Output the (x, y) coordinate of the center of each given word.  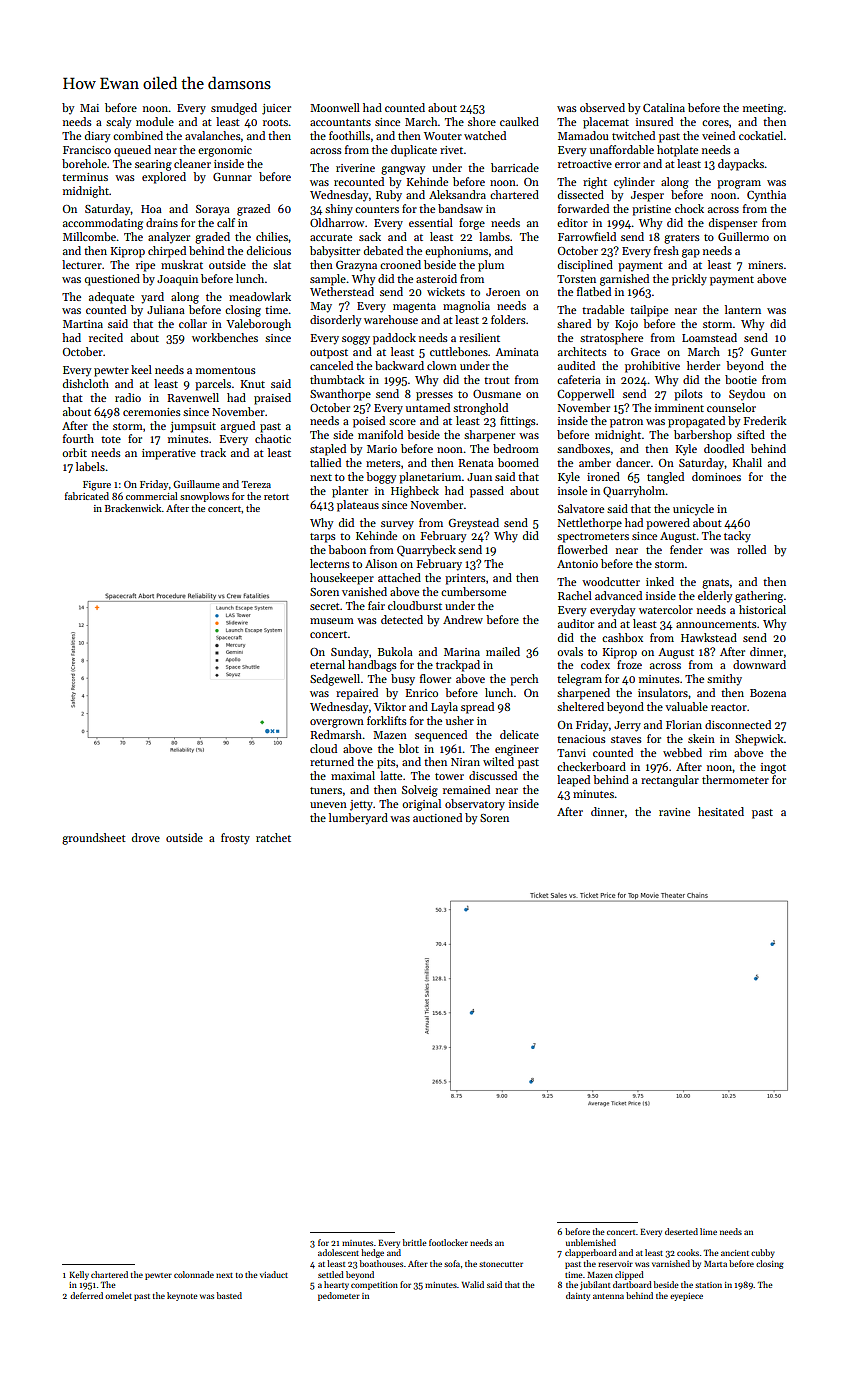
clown (442, 365)
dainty (578, 1296)
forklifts (387, 720)
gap (691, 253)
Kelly (79, 1275)
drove (146, 837)
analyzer (169, 238)
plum (491, 266)
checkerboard (591, 766)
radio (128, 397)
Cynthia (766, 196)
